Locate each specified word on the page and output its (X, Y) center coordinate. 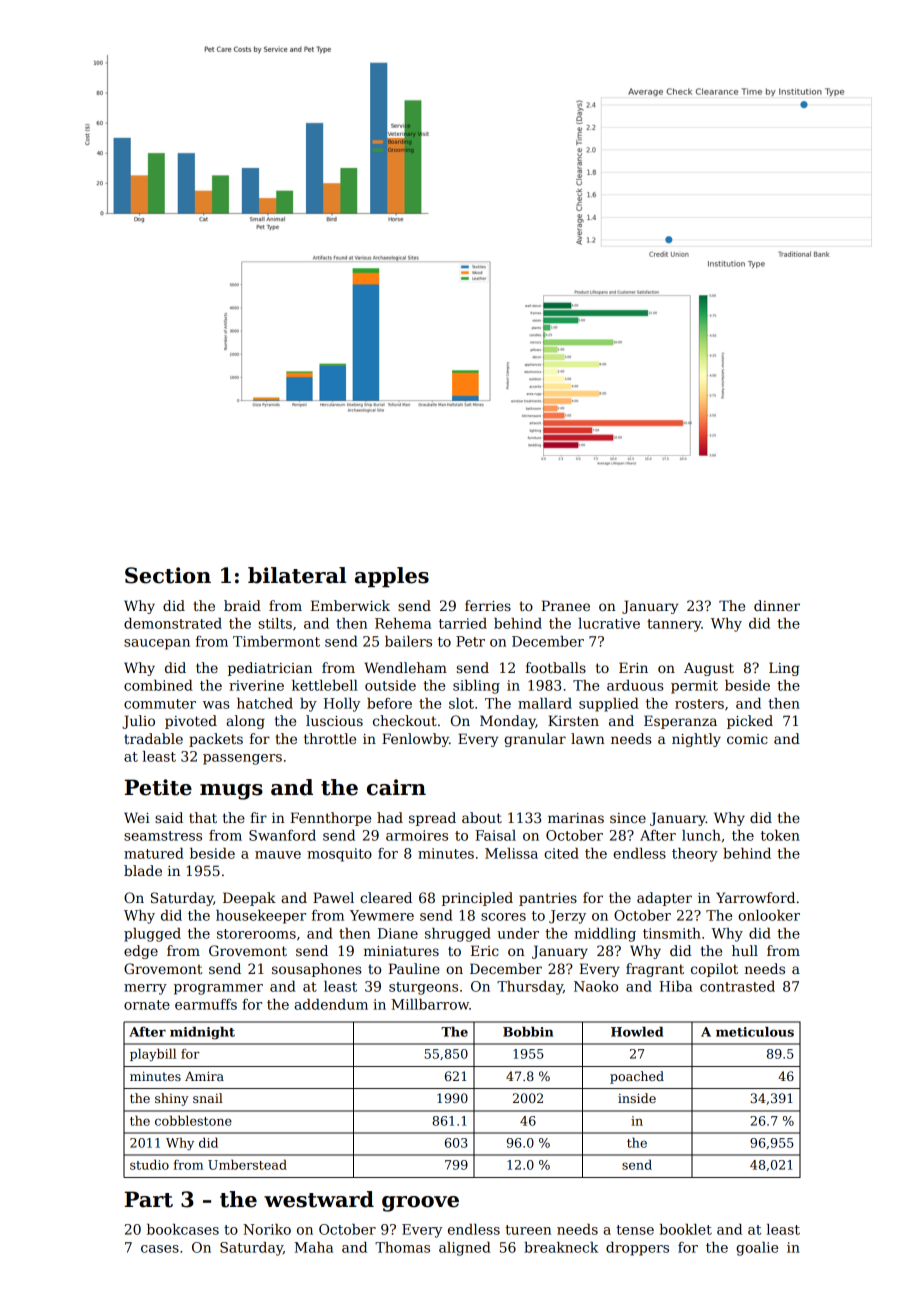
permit (694, 687)
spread (432, 819)
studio (149, 1164)
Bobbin (528, 1031)
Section (168, 575)
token (780, 835)
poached (637, 1077)
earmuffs (206, 1004)
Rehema (403, 623)
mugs (231, 792)
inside (637, 1098)
